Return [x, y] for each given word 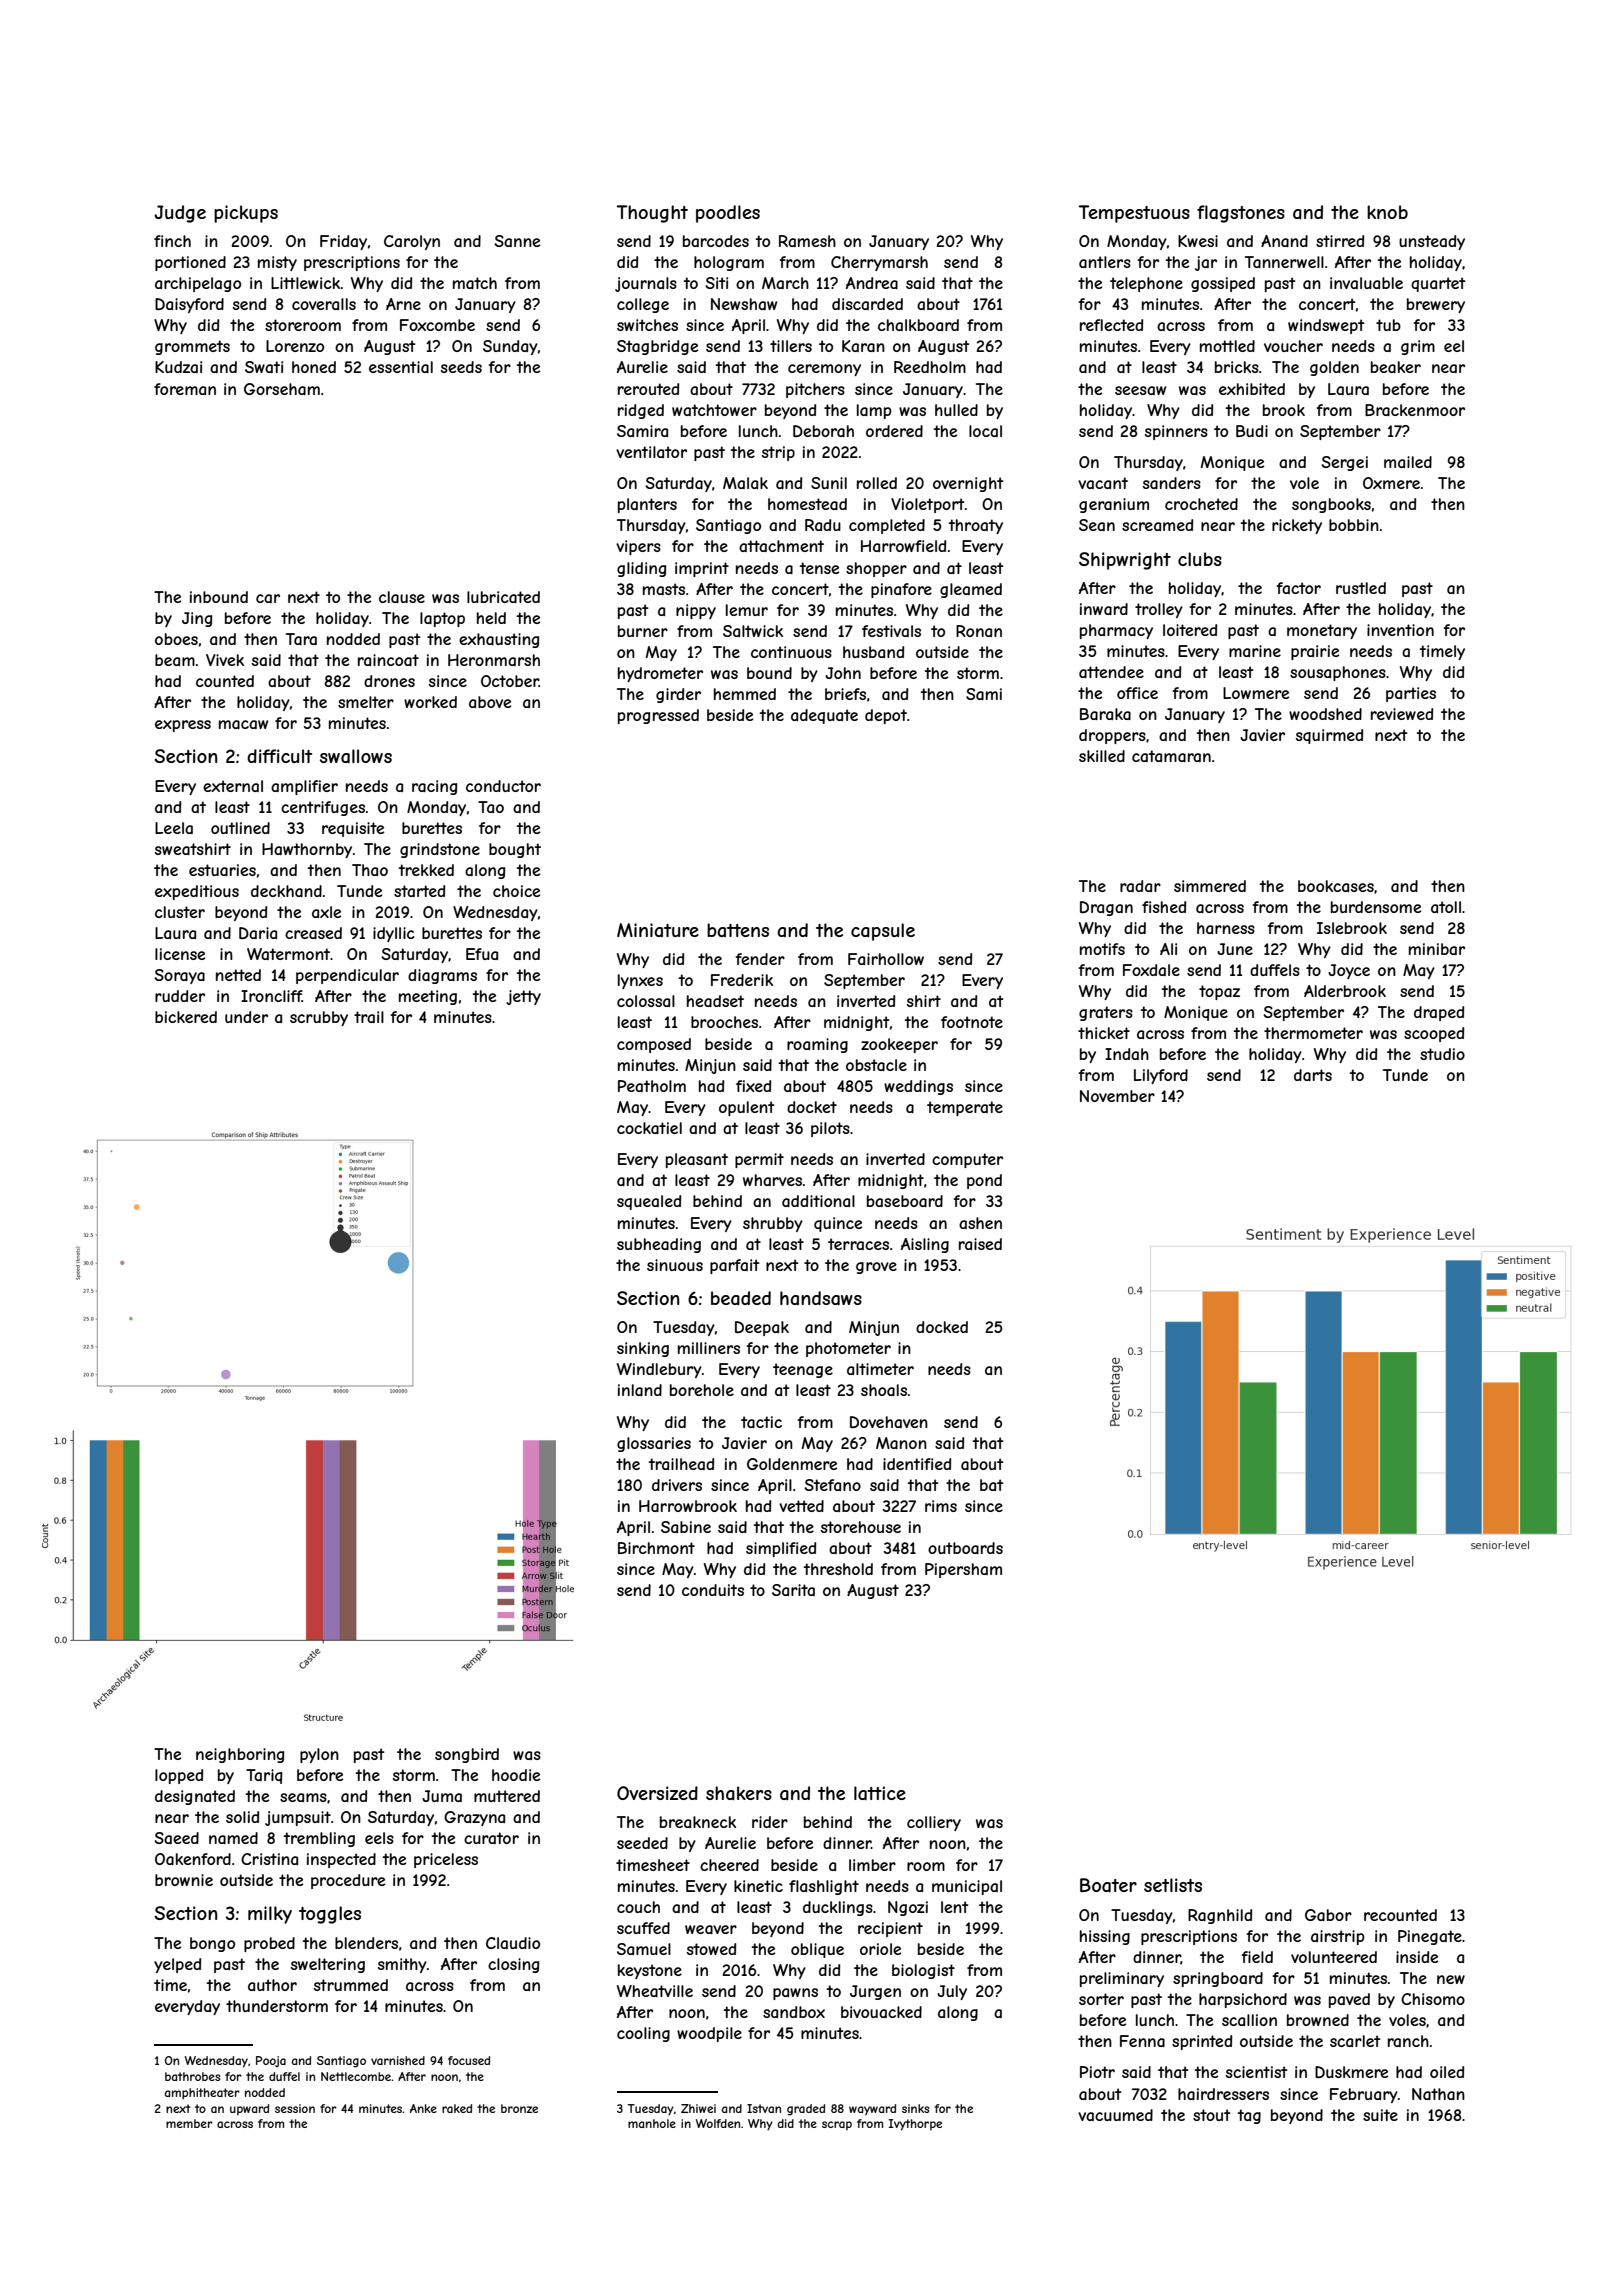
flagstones [1241, 214]
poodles [728, 214]
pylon [319, 1755]
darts [1313, 1075]
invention [1400, 630]
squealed [649, 1202]
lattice [880, 1793]
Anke [423, 2108]
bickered [186, 1017]
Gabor [1328, 1915]
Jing [197, 619]
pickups [246, 214]
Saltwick [753, 631]
